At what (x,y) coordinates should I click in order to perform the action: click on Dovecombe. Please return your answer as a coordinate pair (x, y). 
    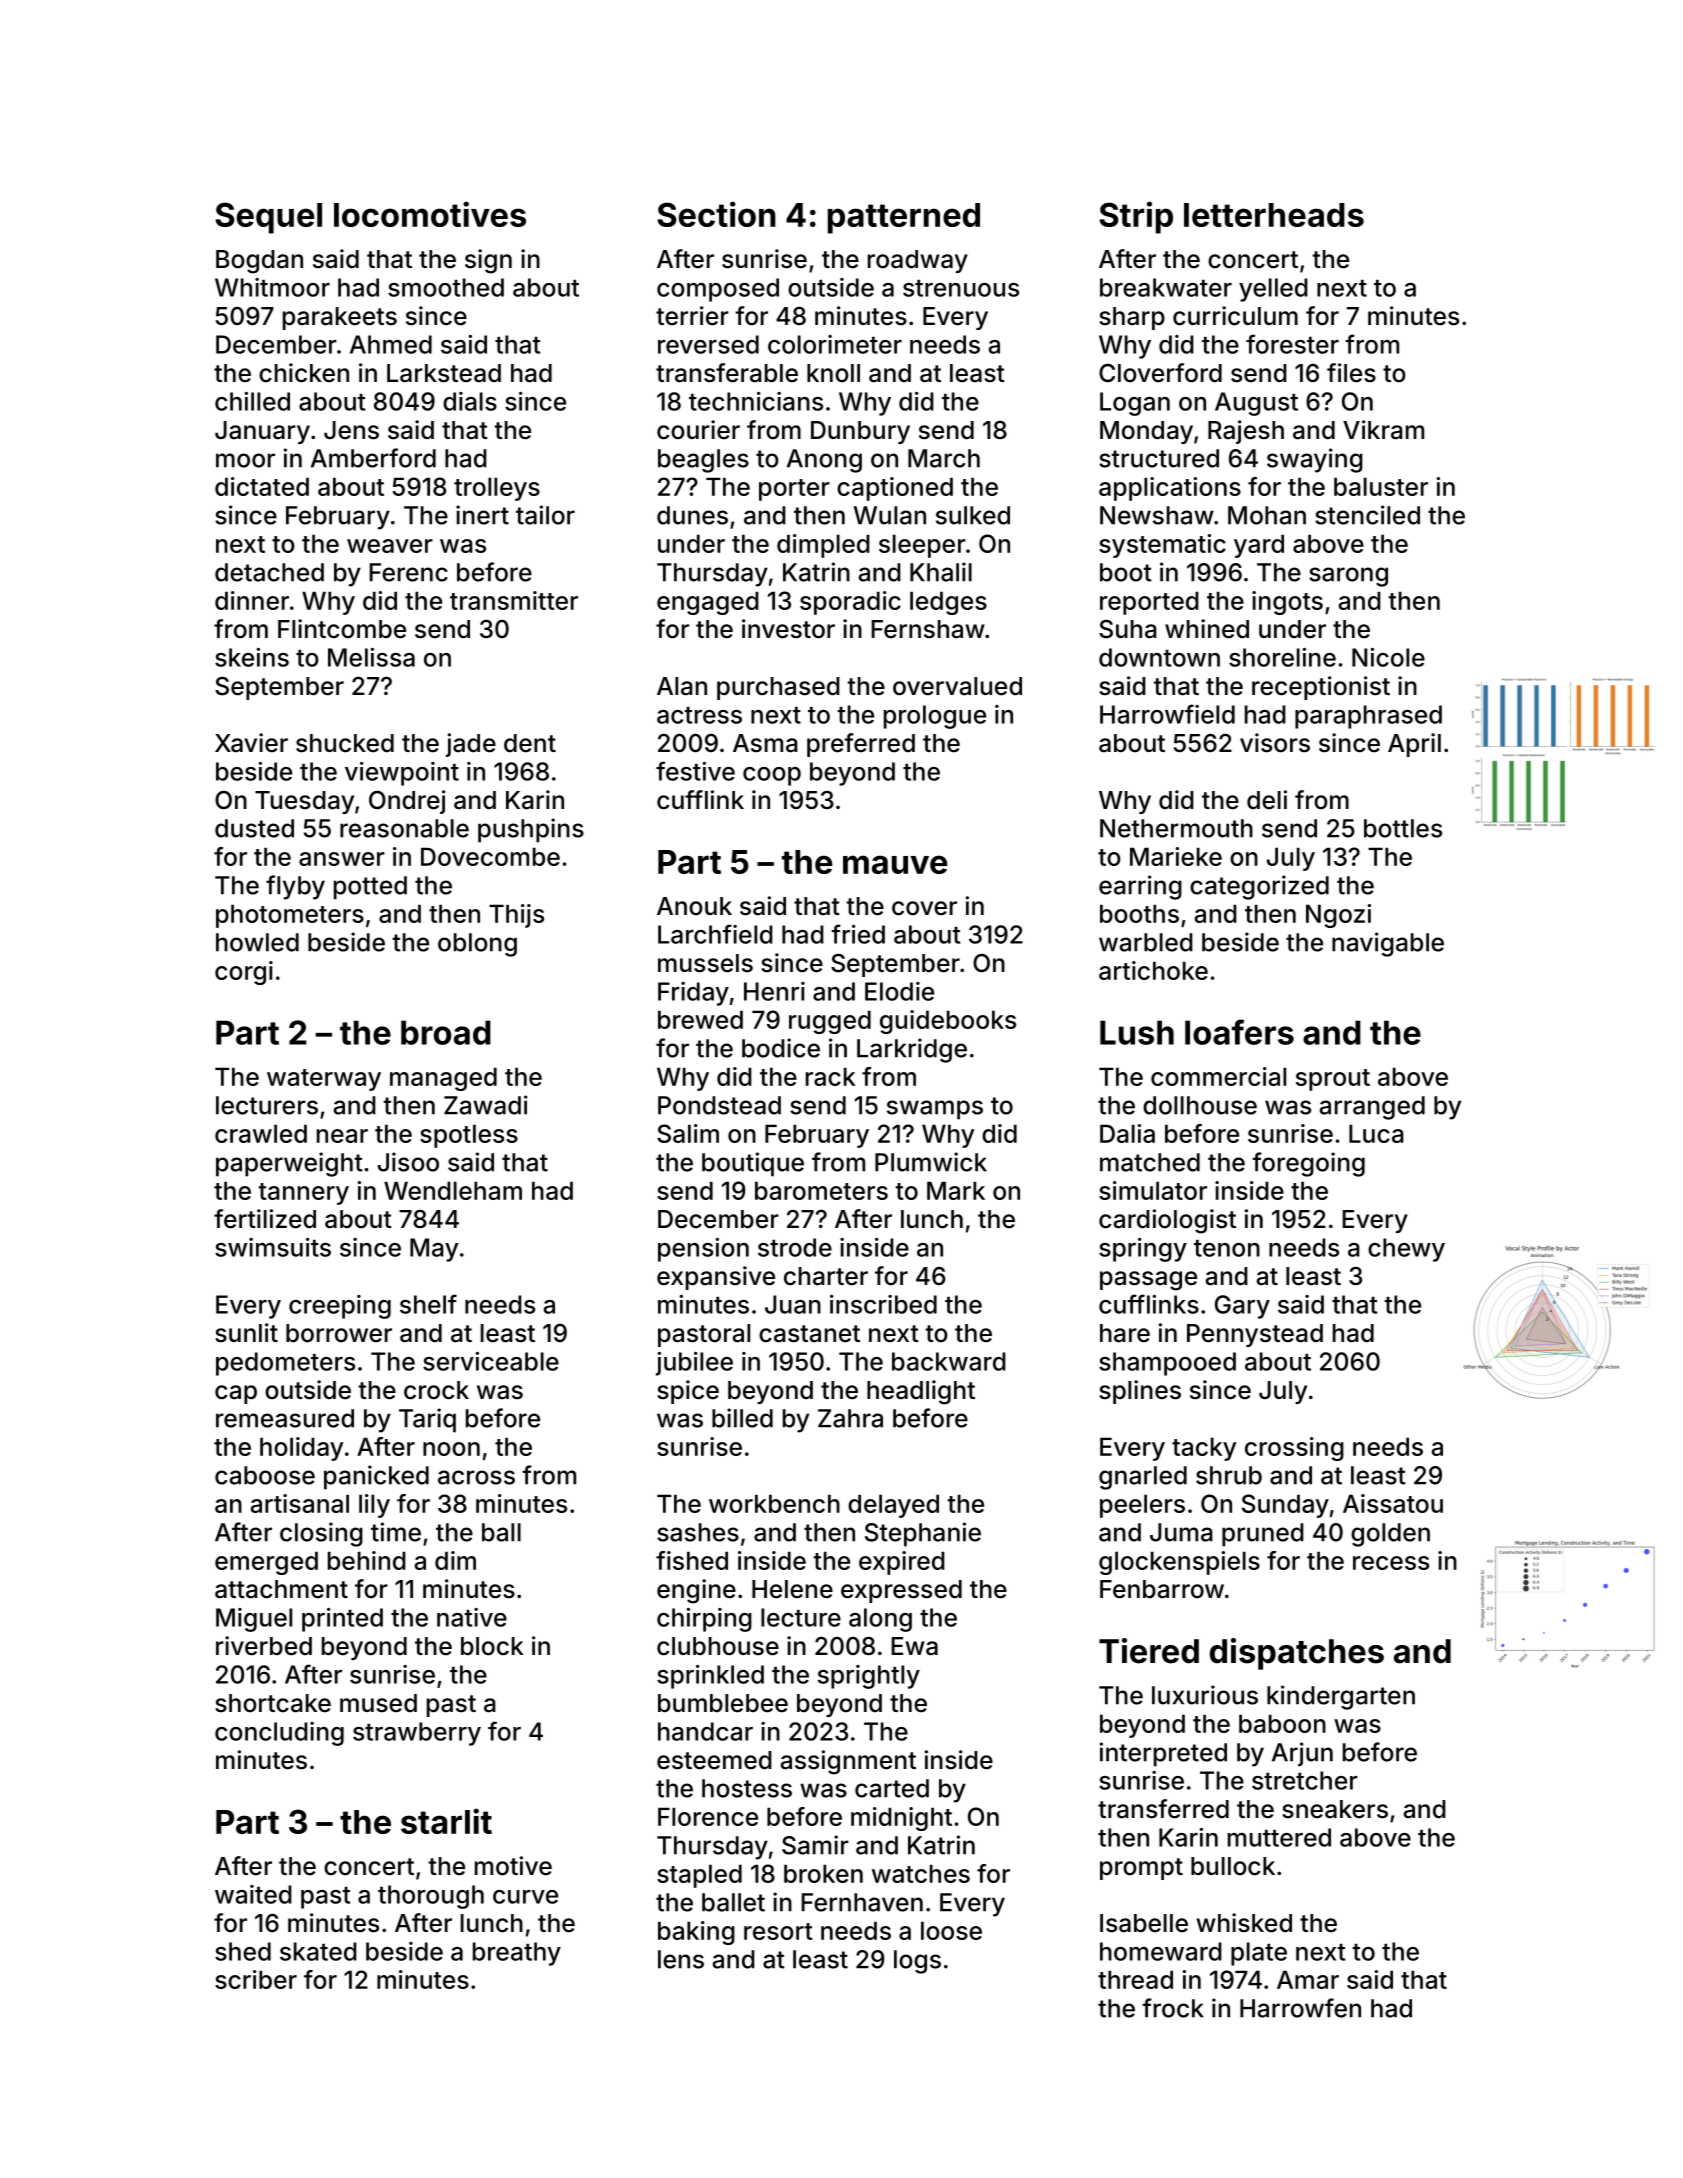
    Looking at the image, I should click on (490, 856).
